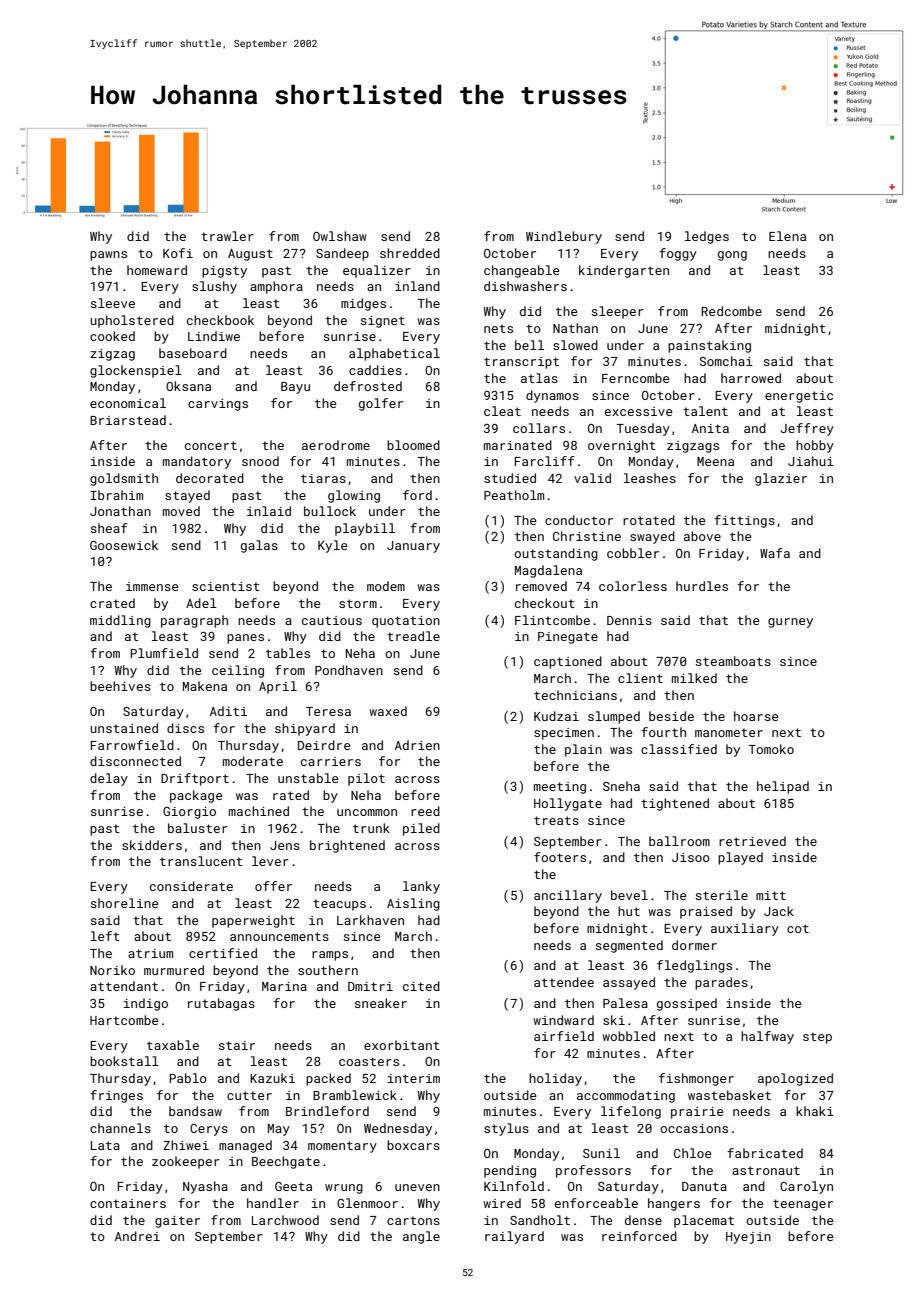  Describe the element at coordinates (195, 1111) in the screenshot. I see `bandsaw` at that location.
